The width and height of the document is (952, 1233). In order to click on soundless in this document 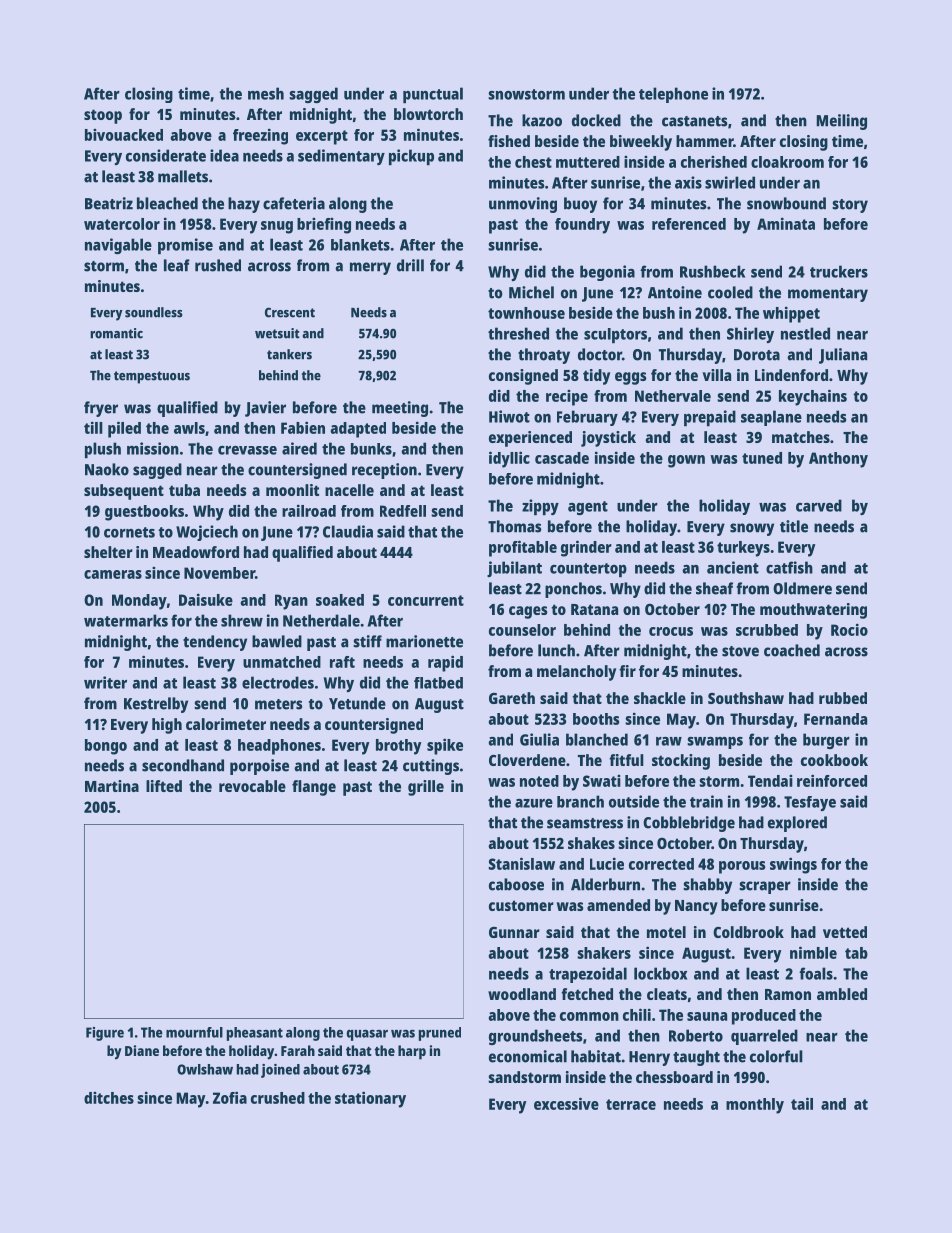, I will do `click(154, 312)`.
